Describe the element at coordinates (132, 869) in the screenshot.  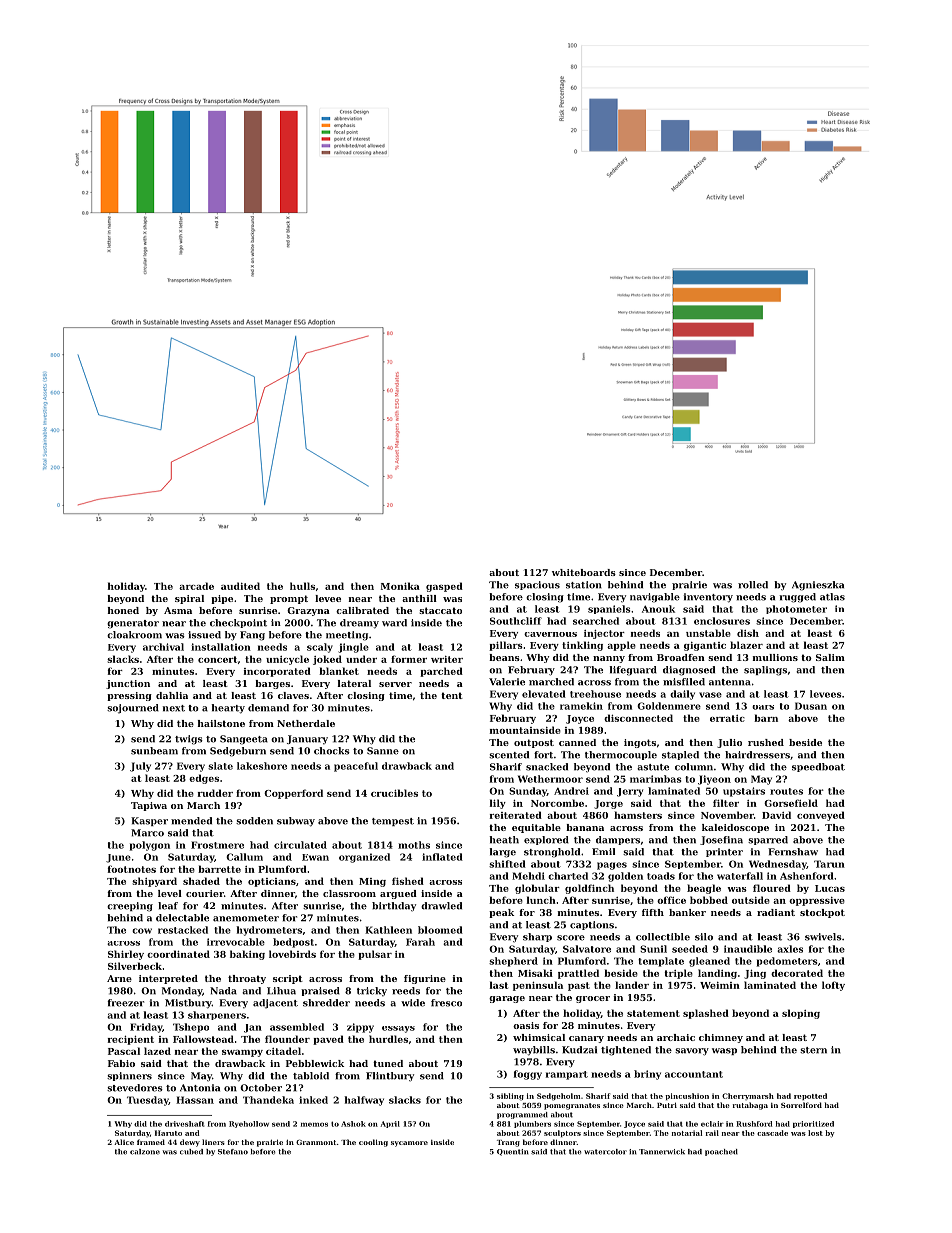
I see `footnotes` at that location.
